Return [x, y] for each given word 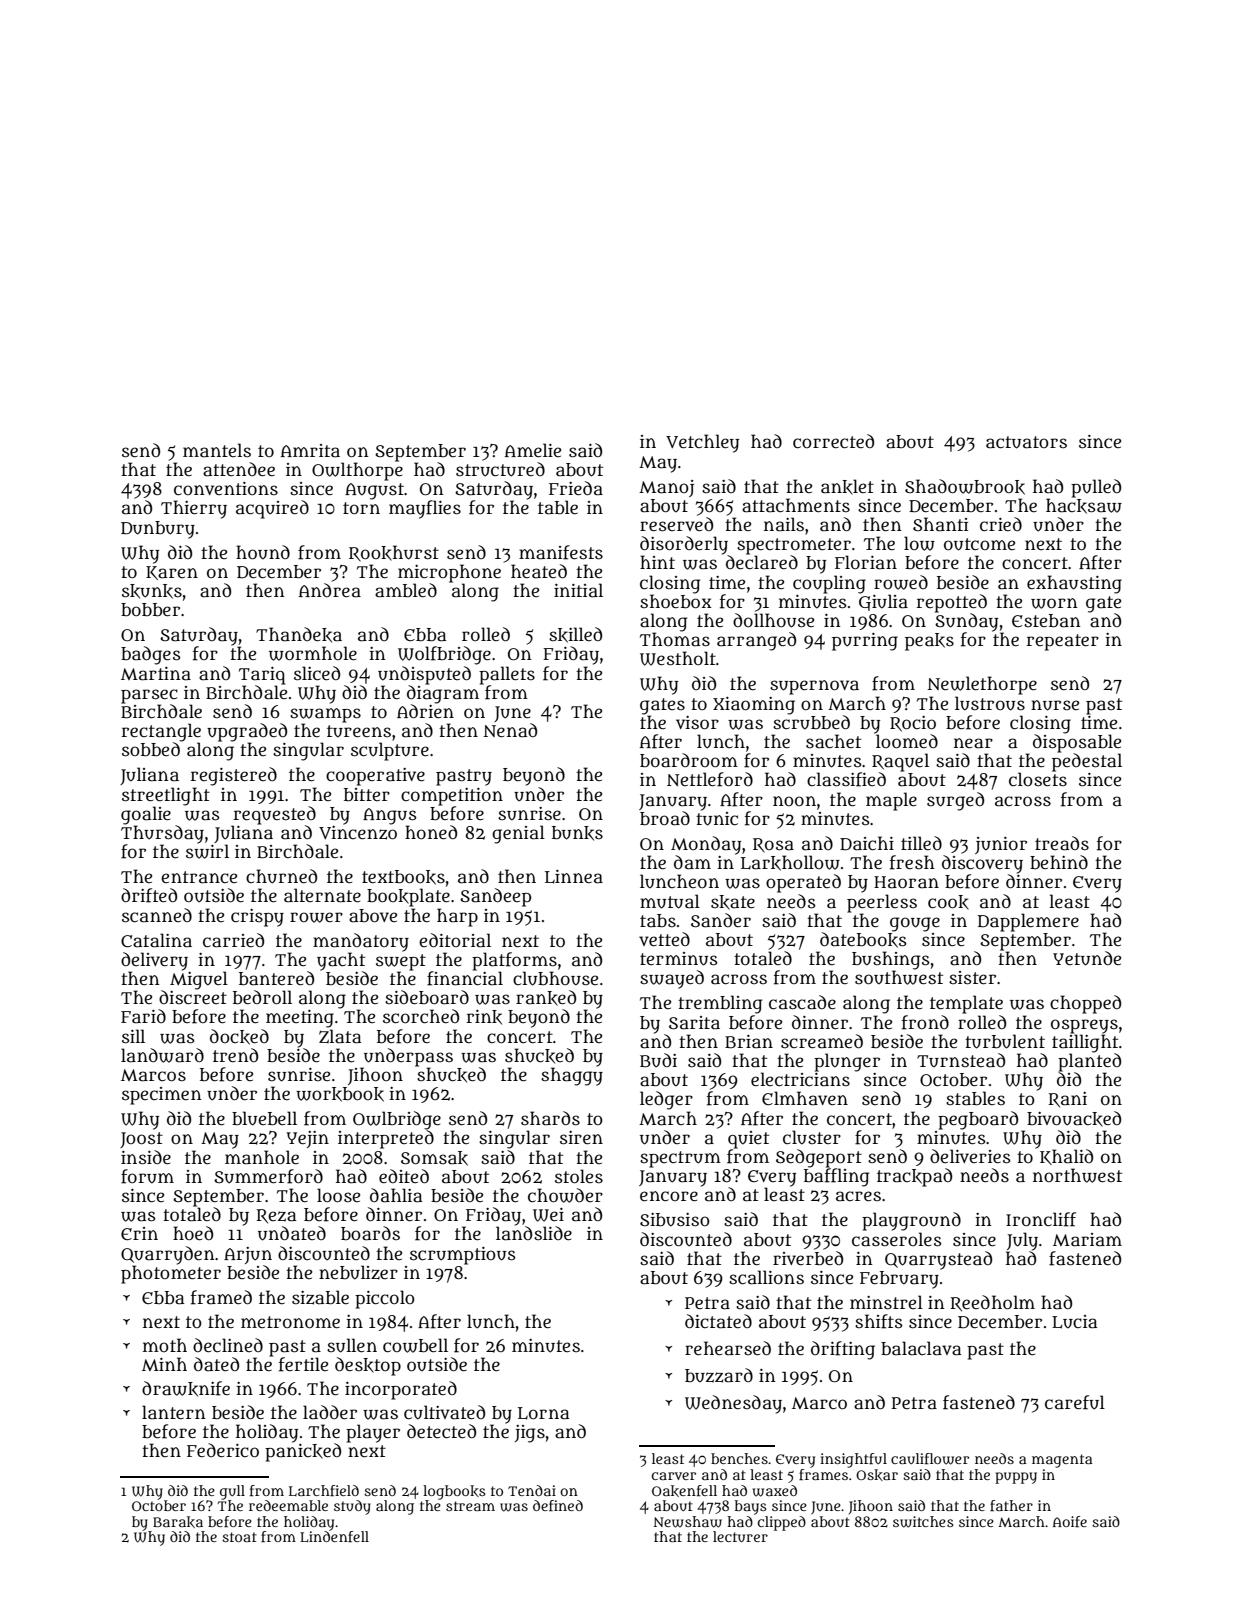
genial [518, 834]
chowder [565, 1195]
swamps [325, 715]
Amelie [533, 450]
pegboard [978, 1120]
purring [865, 642]
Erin [139, 1233]
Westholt [678, 658]
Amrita [310, 451]
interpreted [386, 1139]
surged [955, 801]
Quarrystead [938, 1260]
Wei [548, 1215]
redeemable [288, 1505]
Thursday [162, 834]
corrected [833, 441]
